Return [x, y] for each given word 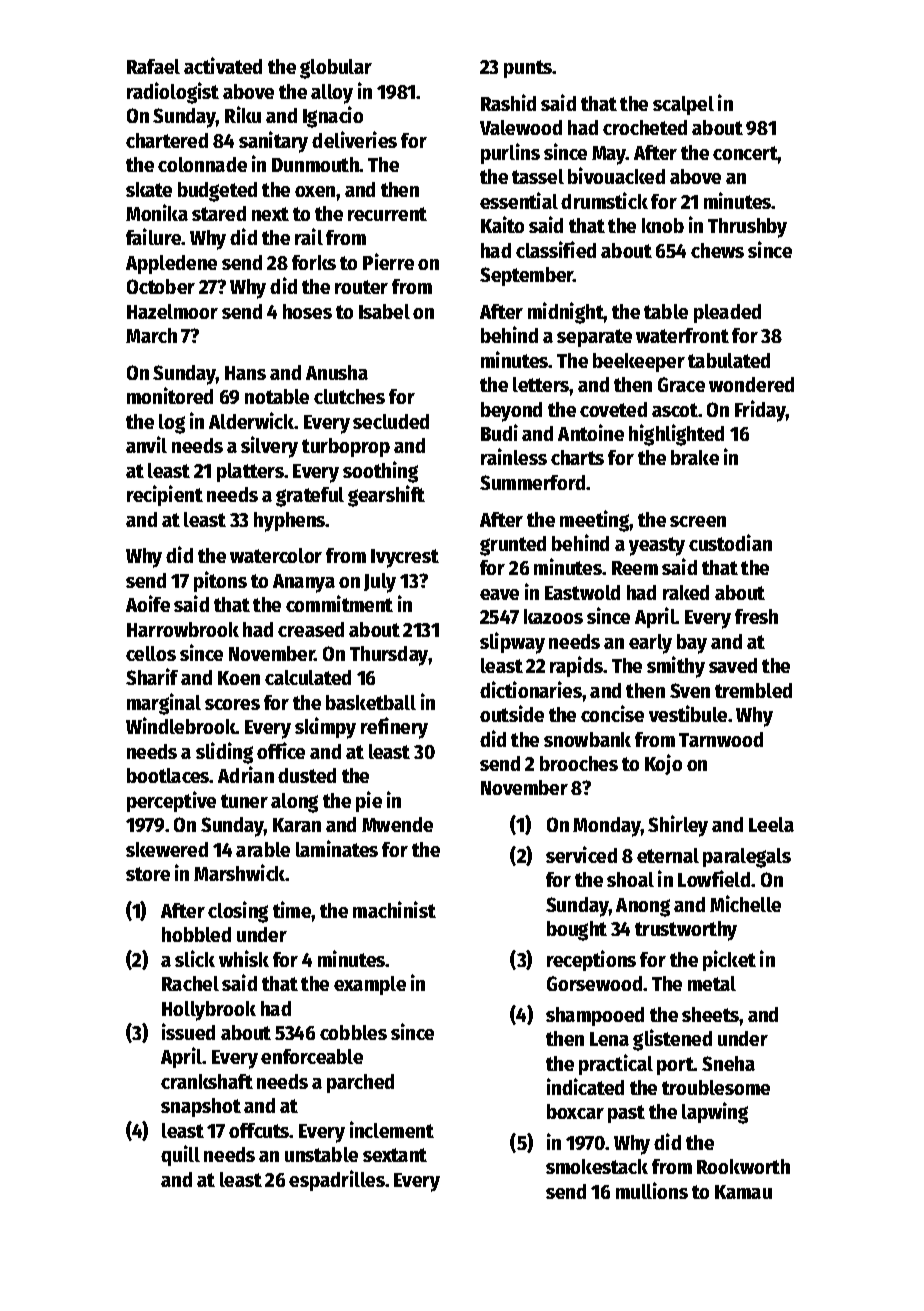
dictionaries [531, 689]
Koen [239, 678]
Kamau [743, 1192]
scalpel [683, 105]
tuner [244, 801]
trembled [753, 690]
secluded [391, 421]
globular [336, 69]
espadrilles [337, 1180]
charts [577, 457]
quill [180, 1155]
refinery [394, 728]
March [151, 335]
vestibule [688, 713]
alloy [332, 94]
